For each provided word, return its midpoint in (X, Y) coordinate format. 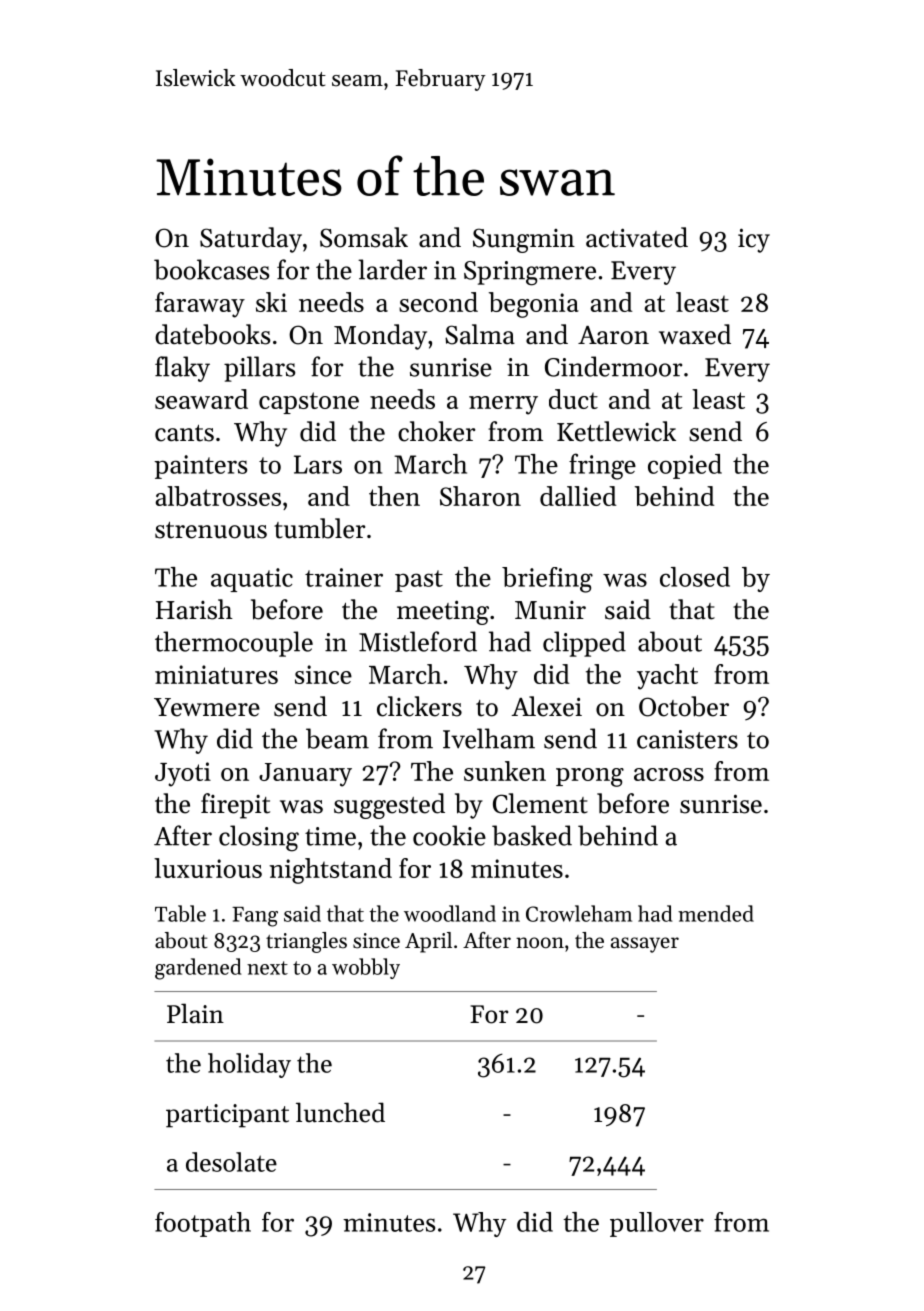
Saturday (251, 240)
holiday (249, 1065)
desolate (231, 1162)
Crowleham (579, 913)
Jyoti (183, 774)
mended (716, 913)
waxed (695, 334)
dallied (578, 496)
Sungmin (524, 240)
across (669, 774)
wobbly (366, 968)
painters (200, 467)
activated (637, 237)
